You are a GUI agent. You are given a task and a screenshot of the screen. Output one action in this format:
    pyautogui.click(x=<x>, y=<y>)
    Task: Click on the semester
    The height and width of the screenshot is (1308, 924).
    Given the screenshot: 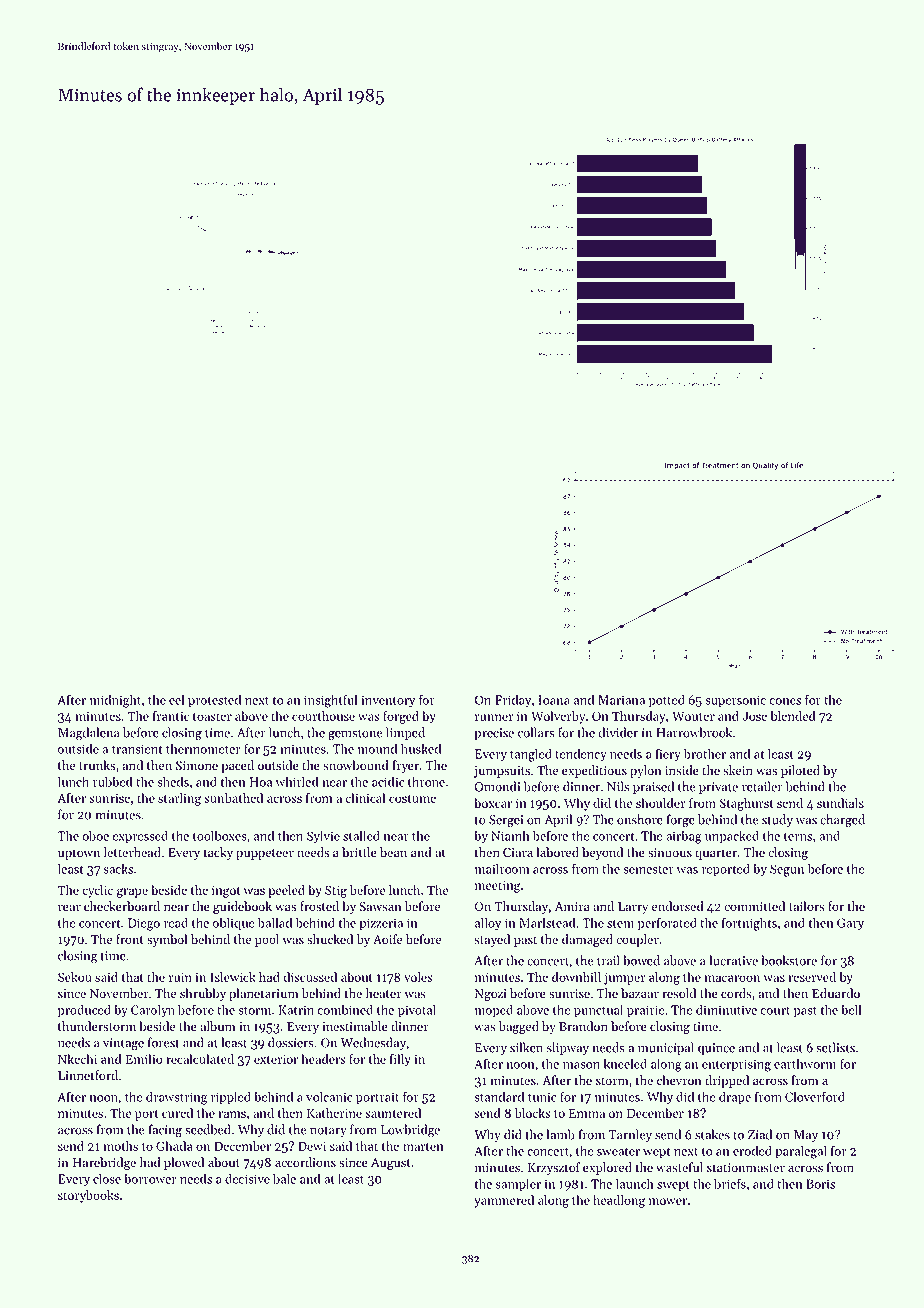 What is the action you would take?
    pyautogui.click(x=648, y=870)
